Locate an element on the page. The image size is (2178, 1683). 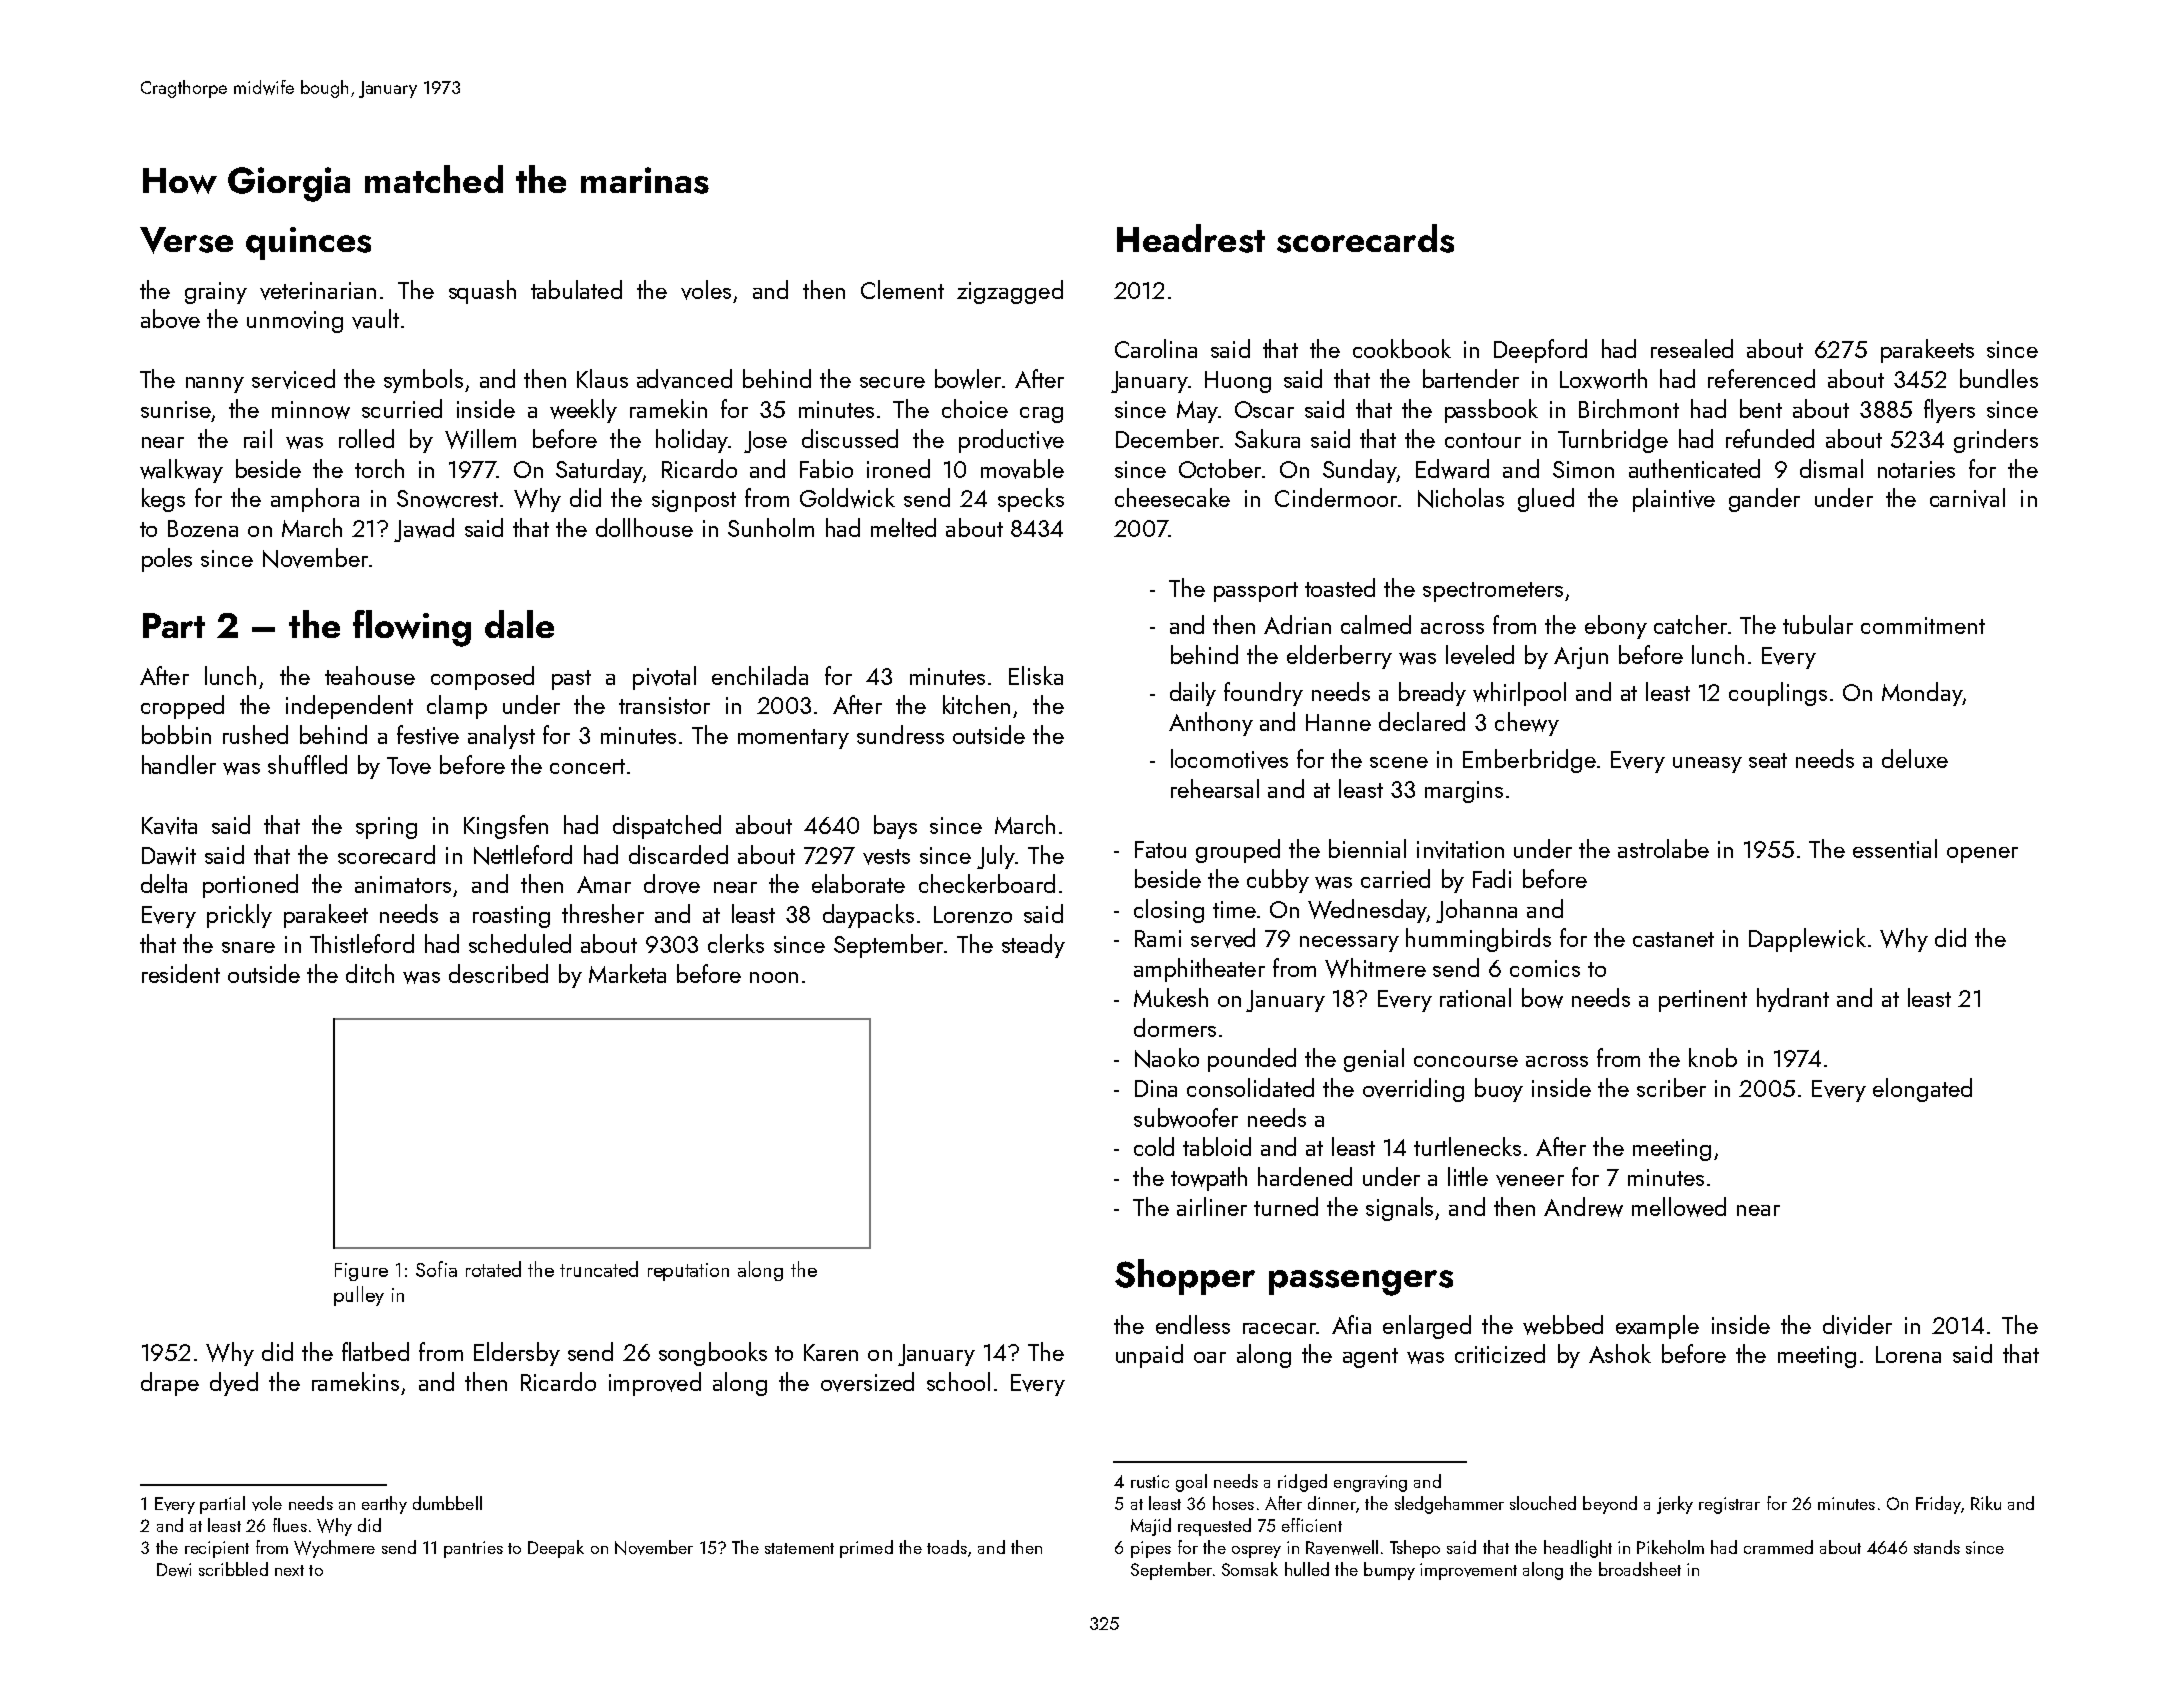
reputation is located at coordinates (688, 1272).
